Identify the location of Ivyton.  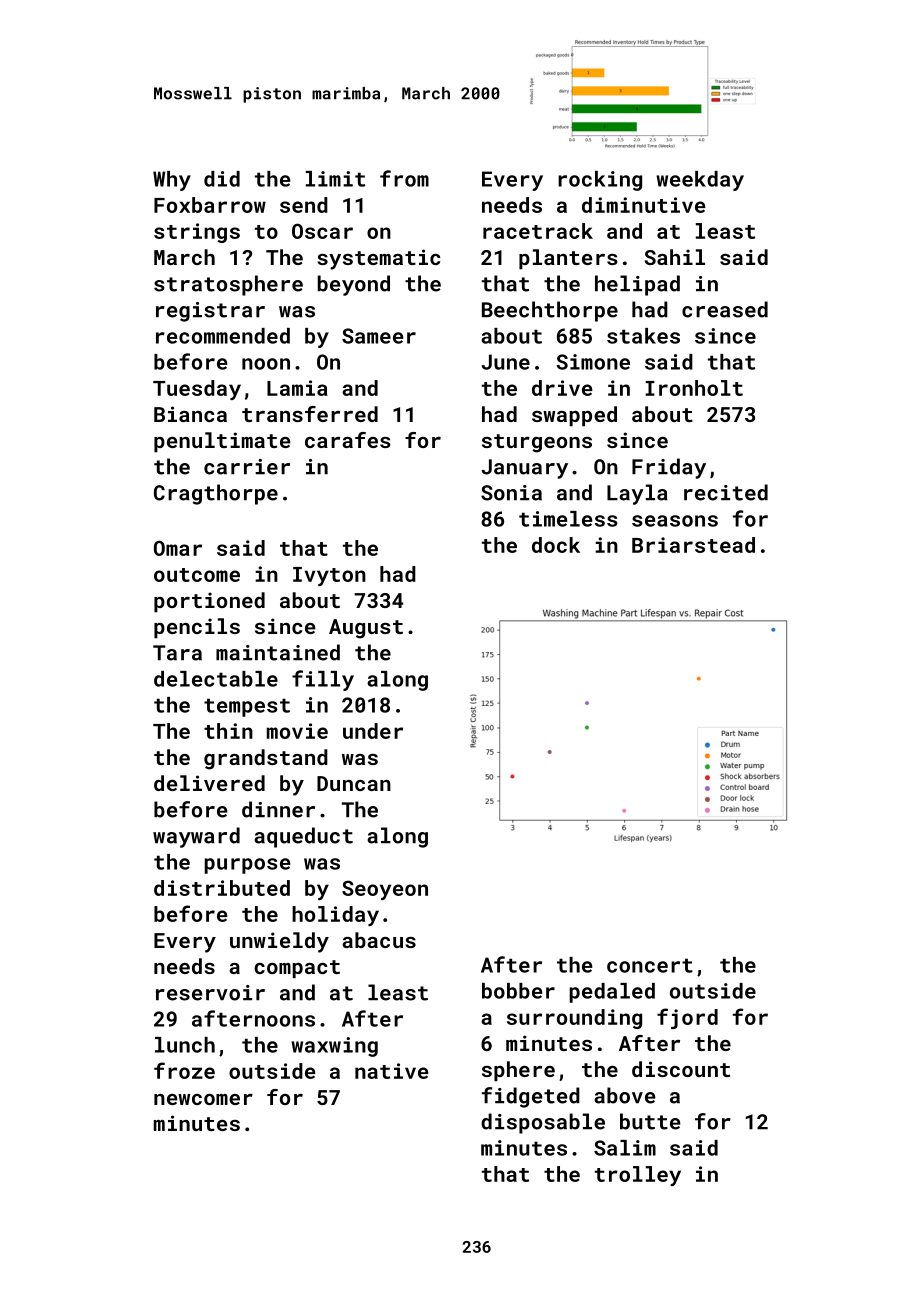
(329, 576).
